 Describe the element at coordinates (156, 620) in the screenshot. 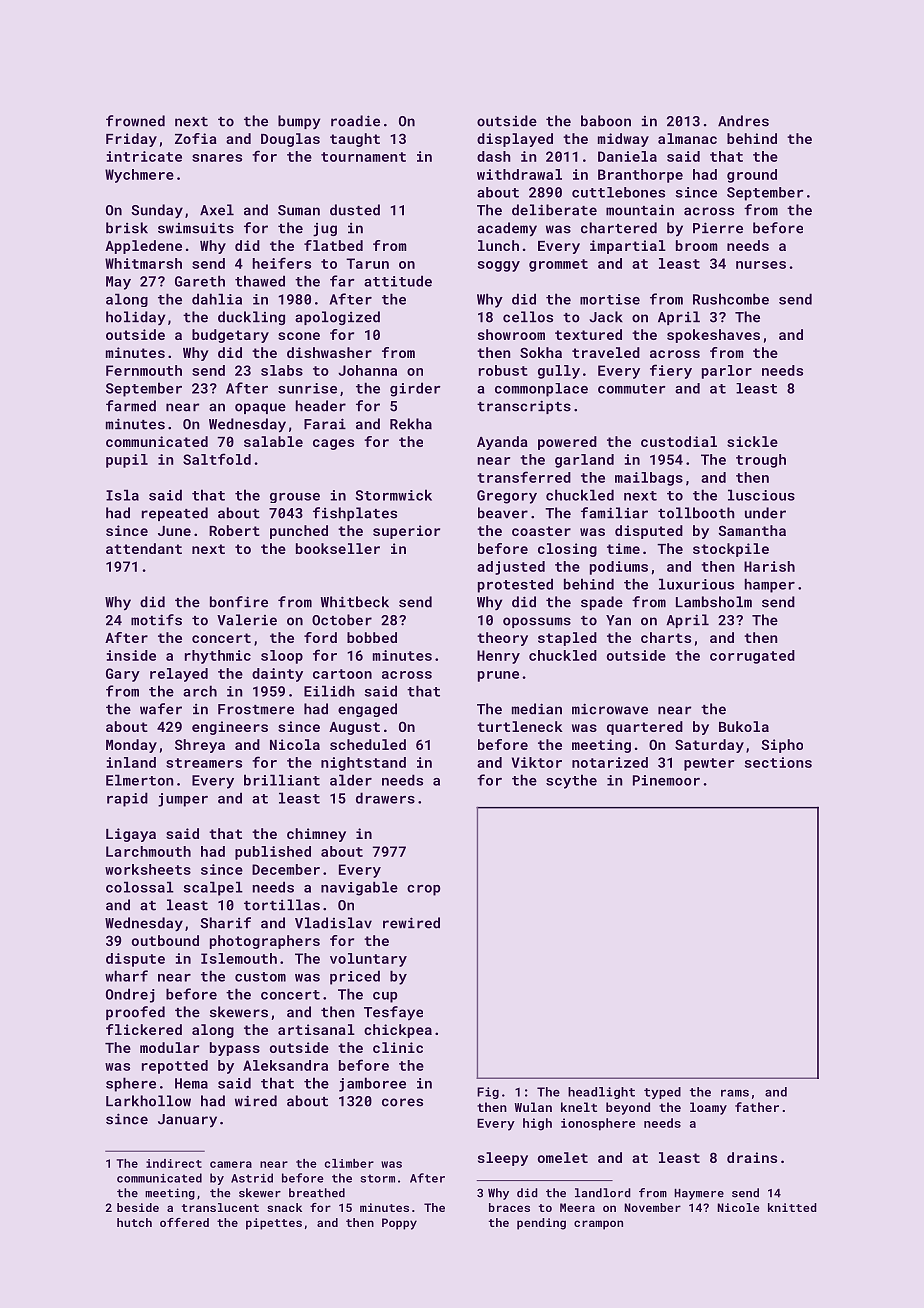

I see `motifs` at that location.
